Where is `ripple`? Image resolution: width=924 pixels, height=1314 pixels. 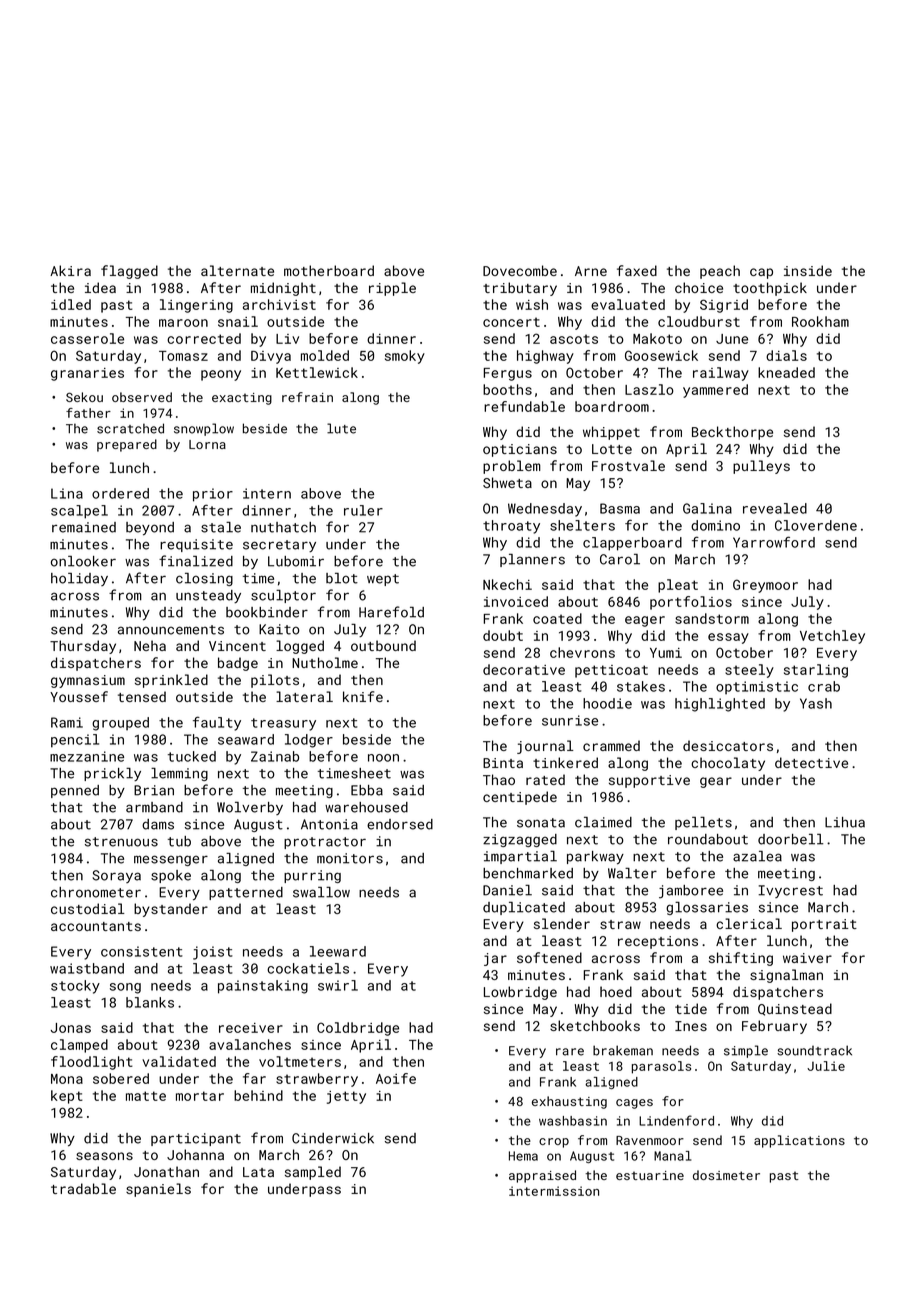
ripple is located at coordinates (392, 289).
